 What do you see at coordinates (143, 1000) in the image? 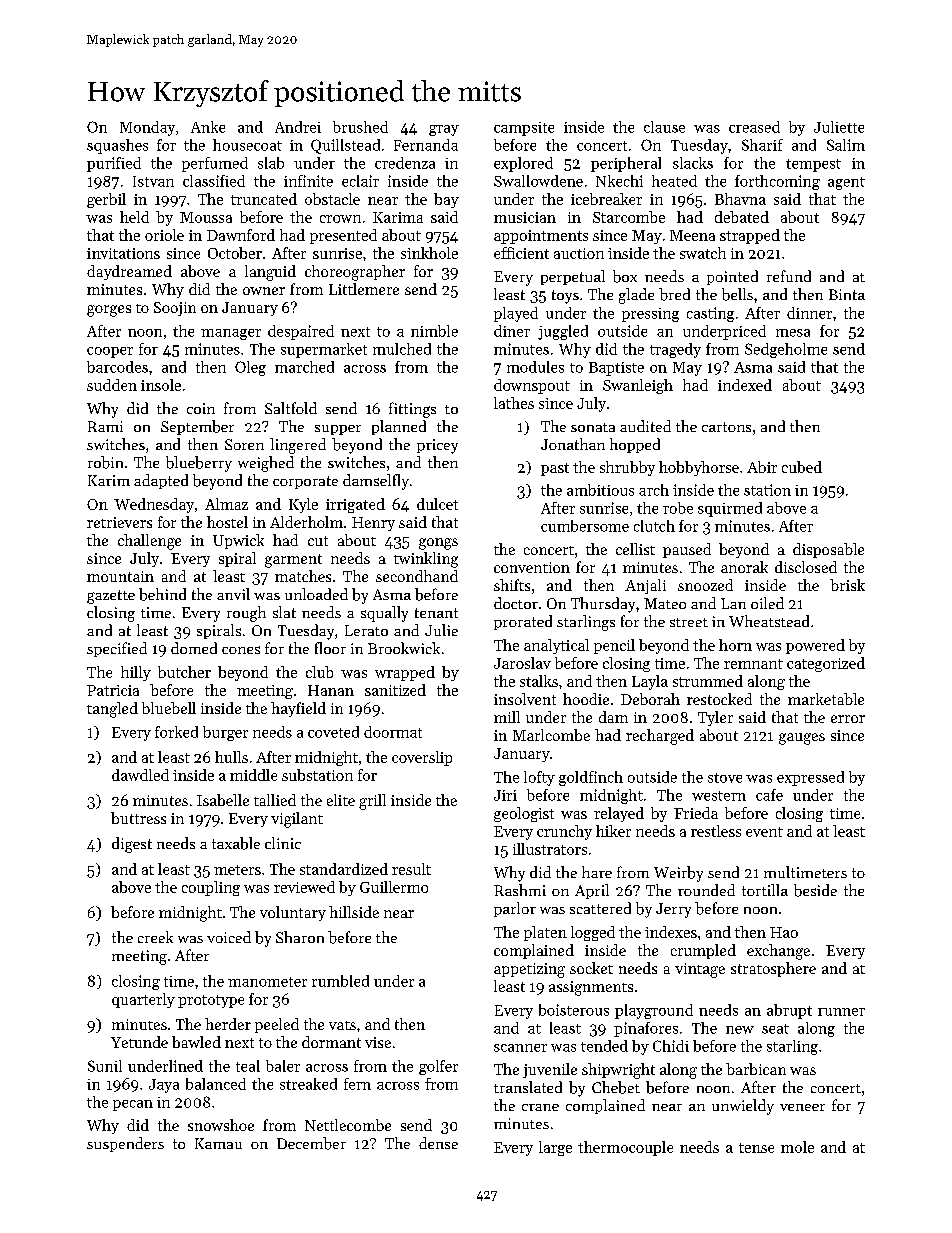
I see `quarterly` at bounding box center [143, 1000].
